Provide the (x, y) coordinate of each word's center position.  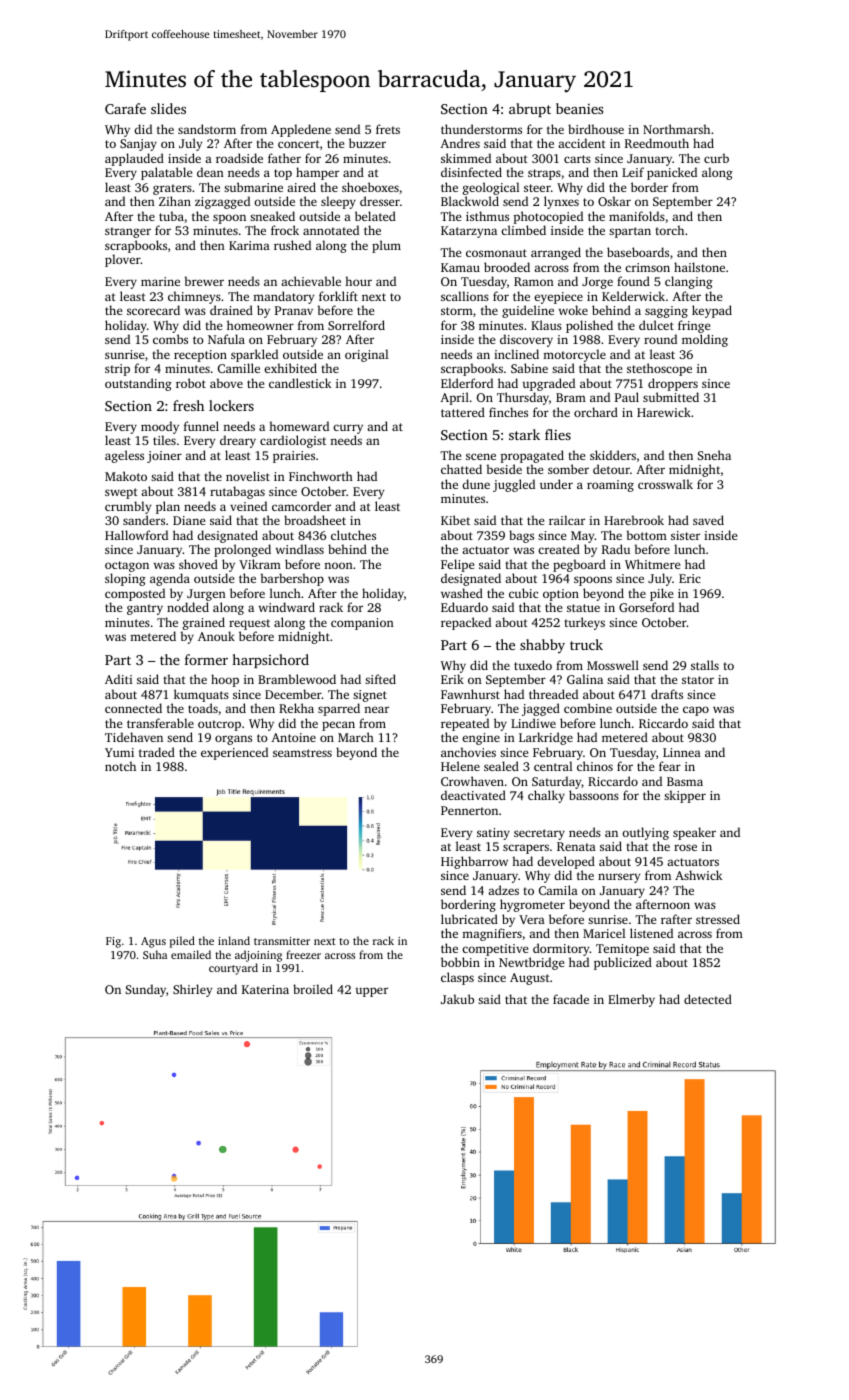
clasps (457, 978)
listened (651, 933)
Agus (153, 942)
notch (120, 766)
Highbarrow (474, 862)
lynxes (561, 202)
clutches (353, 535)
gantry (145, 609)
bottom (646, 535)
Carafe (125, 108)
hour (358, 281)
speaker (694, 833)
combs (170, 339)
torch (669, 230)
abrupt (530, 110)
